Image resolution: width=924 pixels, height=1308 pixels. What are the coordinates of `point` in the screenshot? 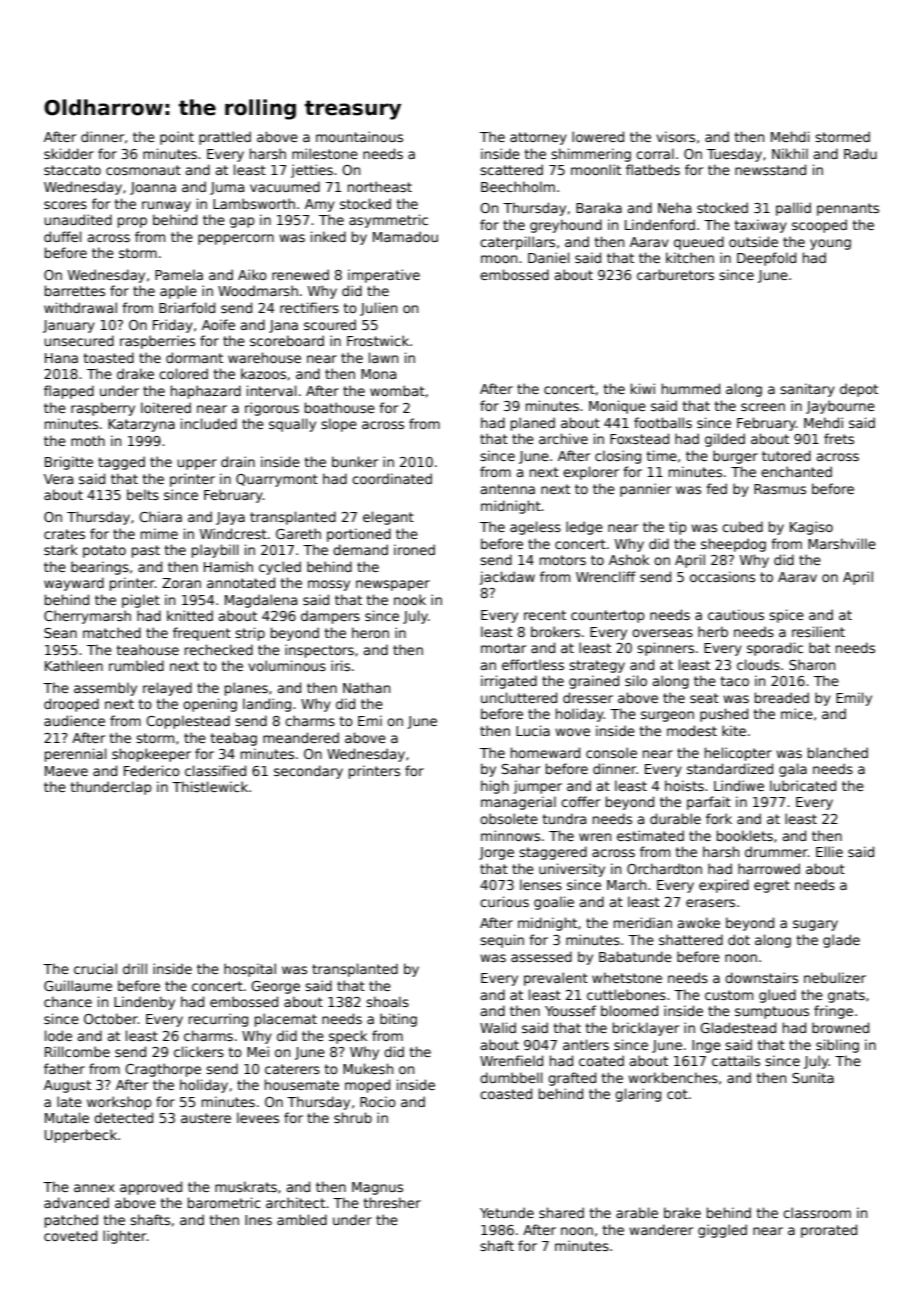 It's located at (177, 138).
